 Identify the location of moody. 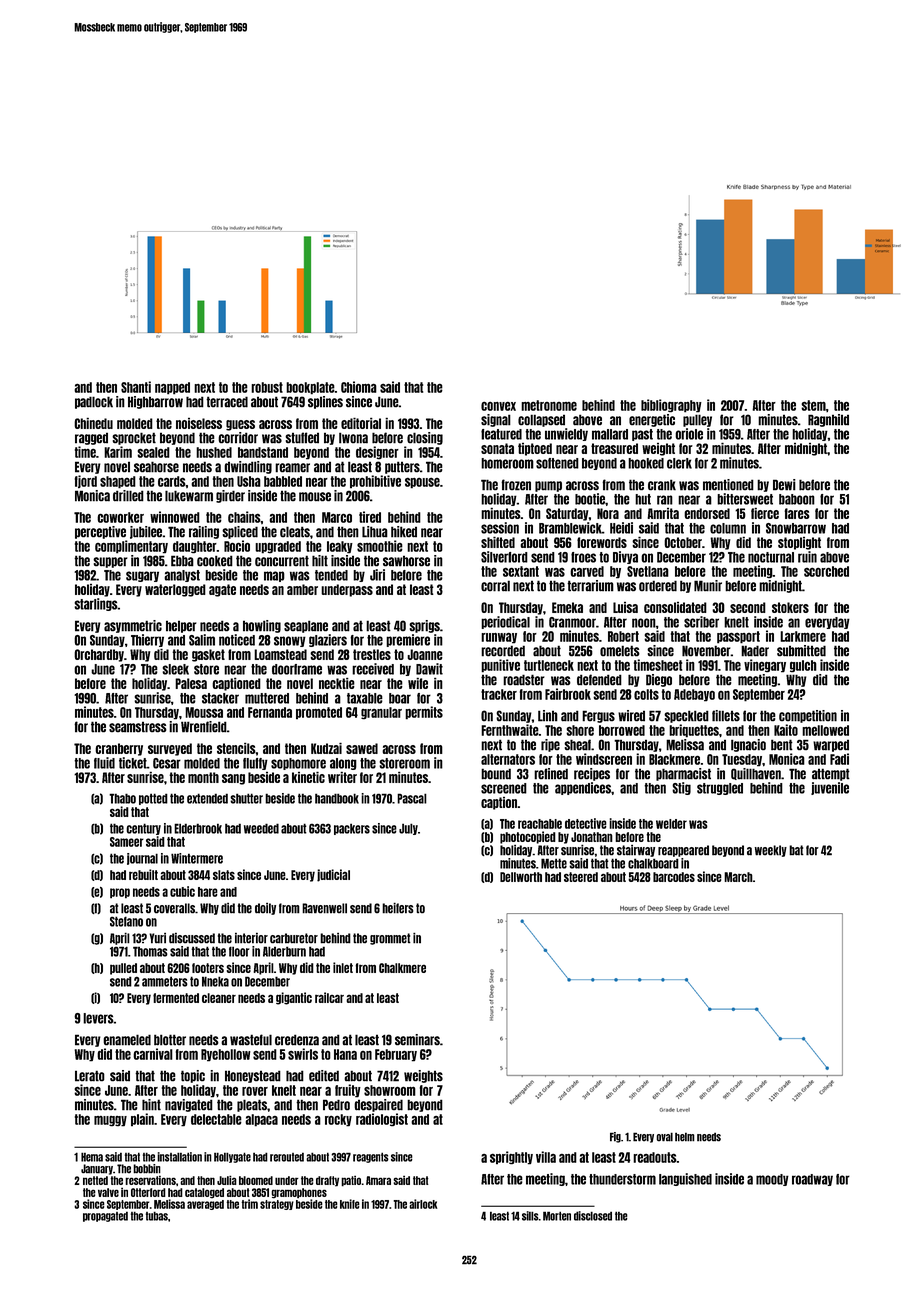
(772, 1180).
